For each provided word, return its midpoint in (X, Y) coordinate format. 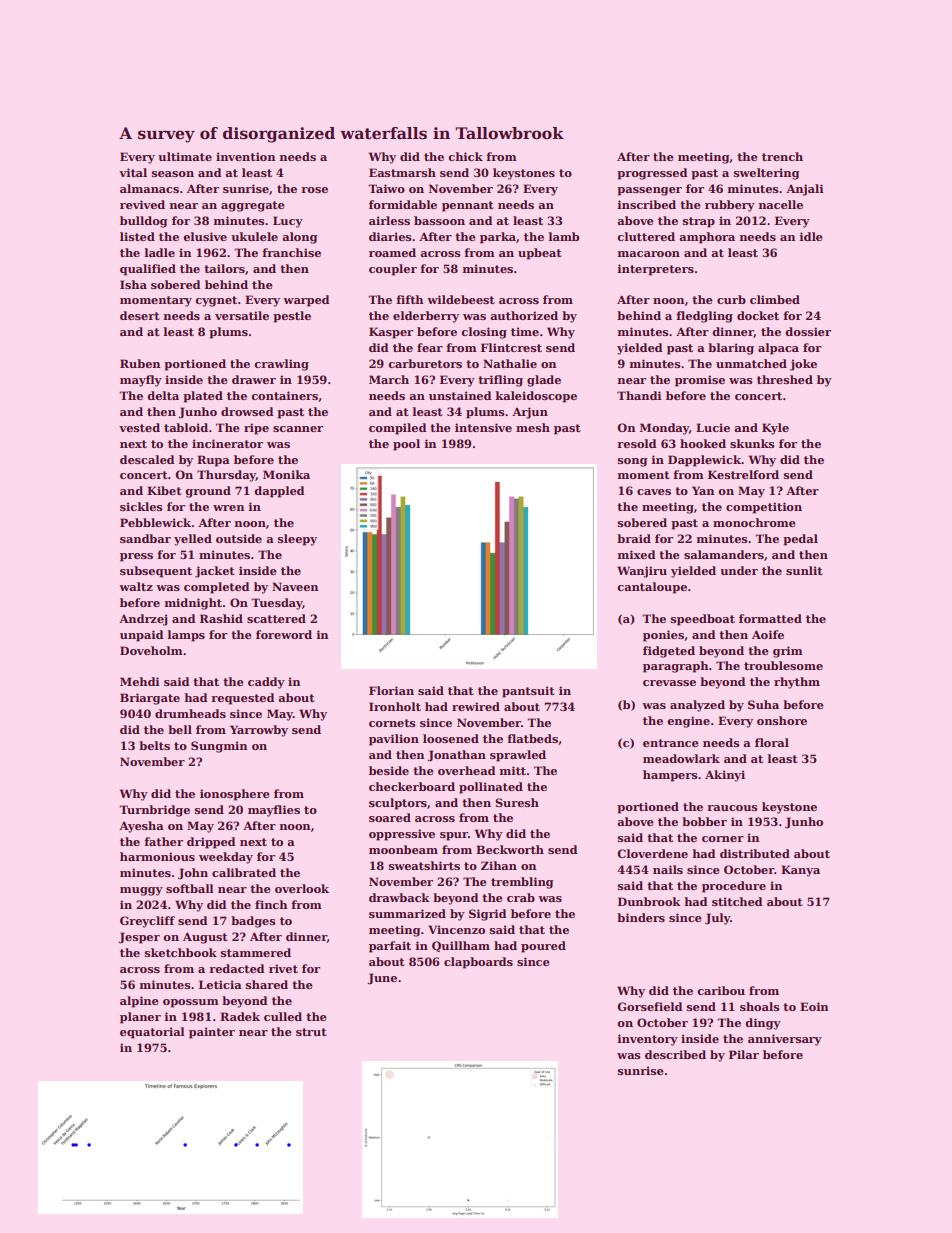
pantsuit (528, 692)
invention (245, 156)
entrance (671, 743)
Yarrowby (259, 731)
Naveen (295, 586)
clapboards (478, 963)
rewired (476, 706)
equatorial (152, 1033)
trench (782, 156)
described (675, 1054)
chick (465, 156)
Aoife (768, 634)
